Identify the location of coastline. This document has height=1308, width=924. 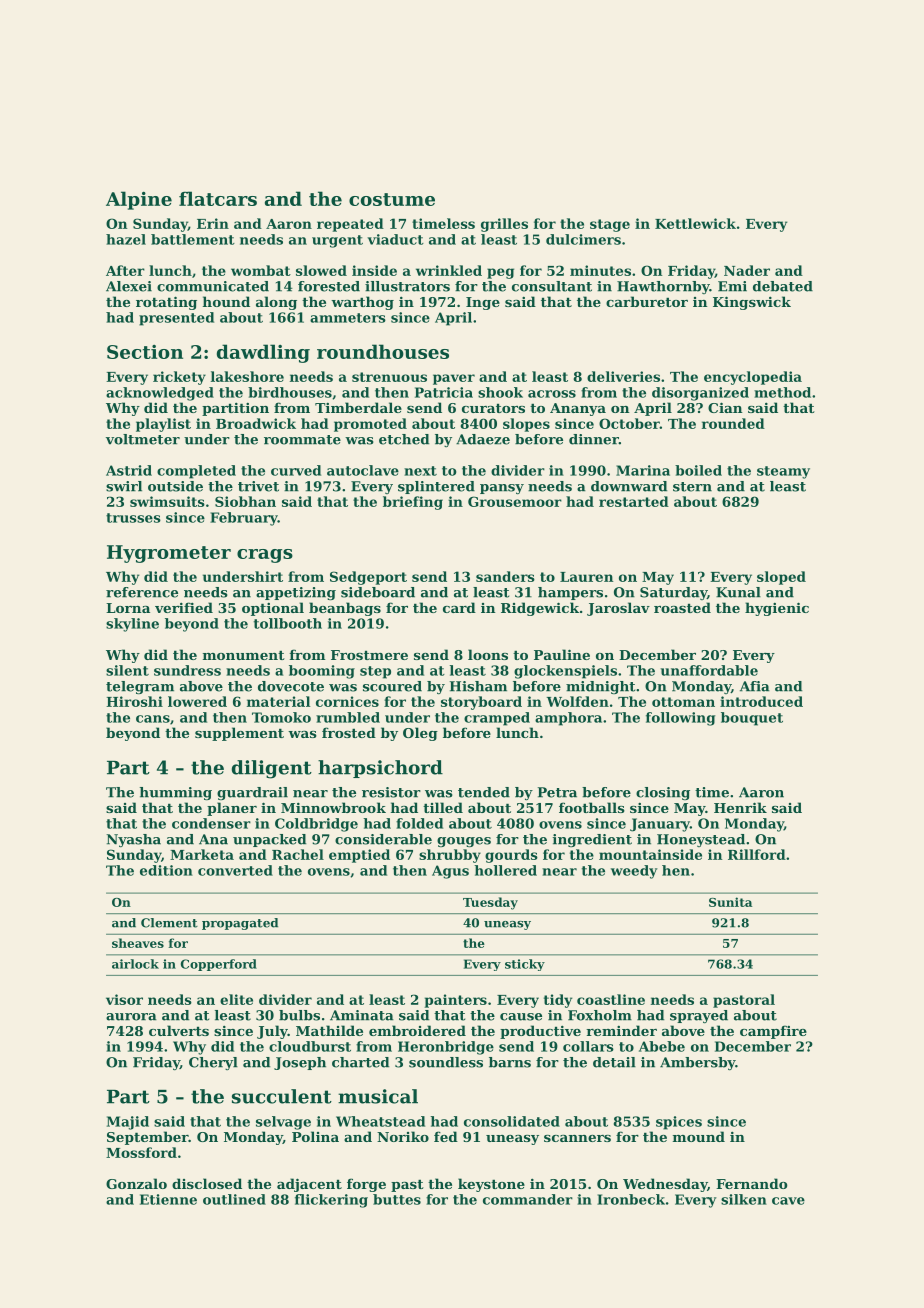
(611, 999).
